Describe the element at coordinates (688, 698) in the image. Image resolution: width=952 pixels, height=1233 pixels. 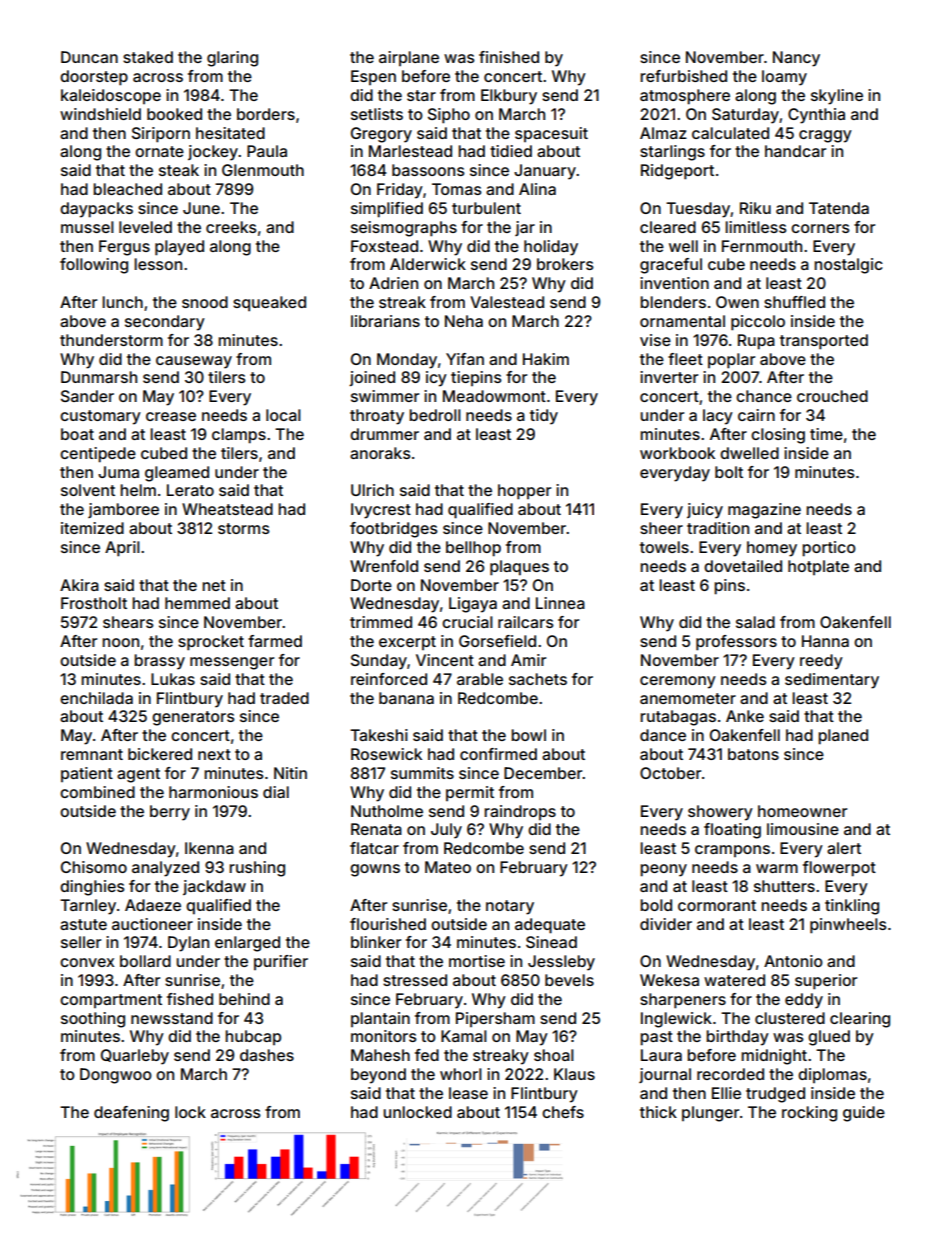
I see `anemometer` at that location.
